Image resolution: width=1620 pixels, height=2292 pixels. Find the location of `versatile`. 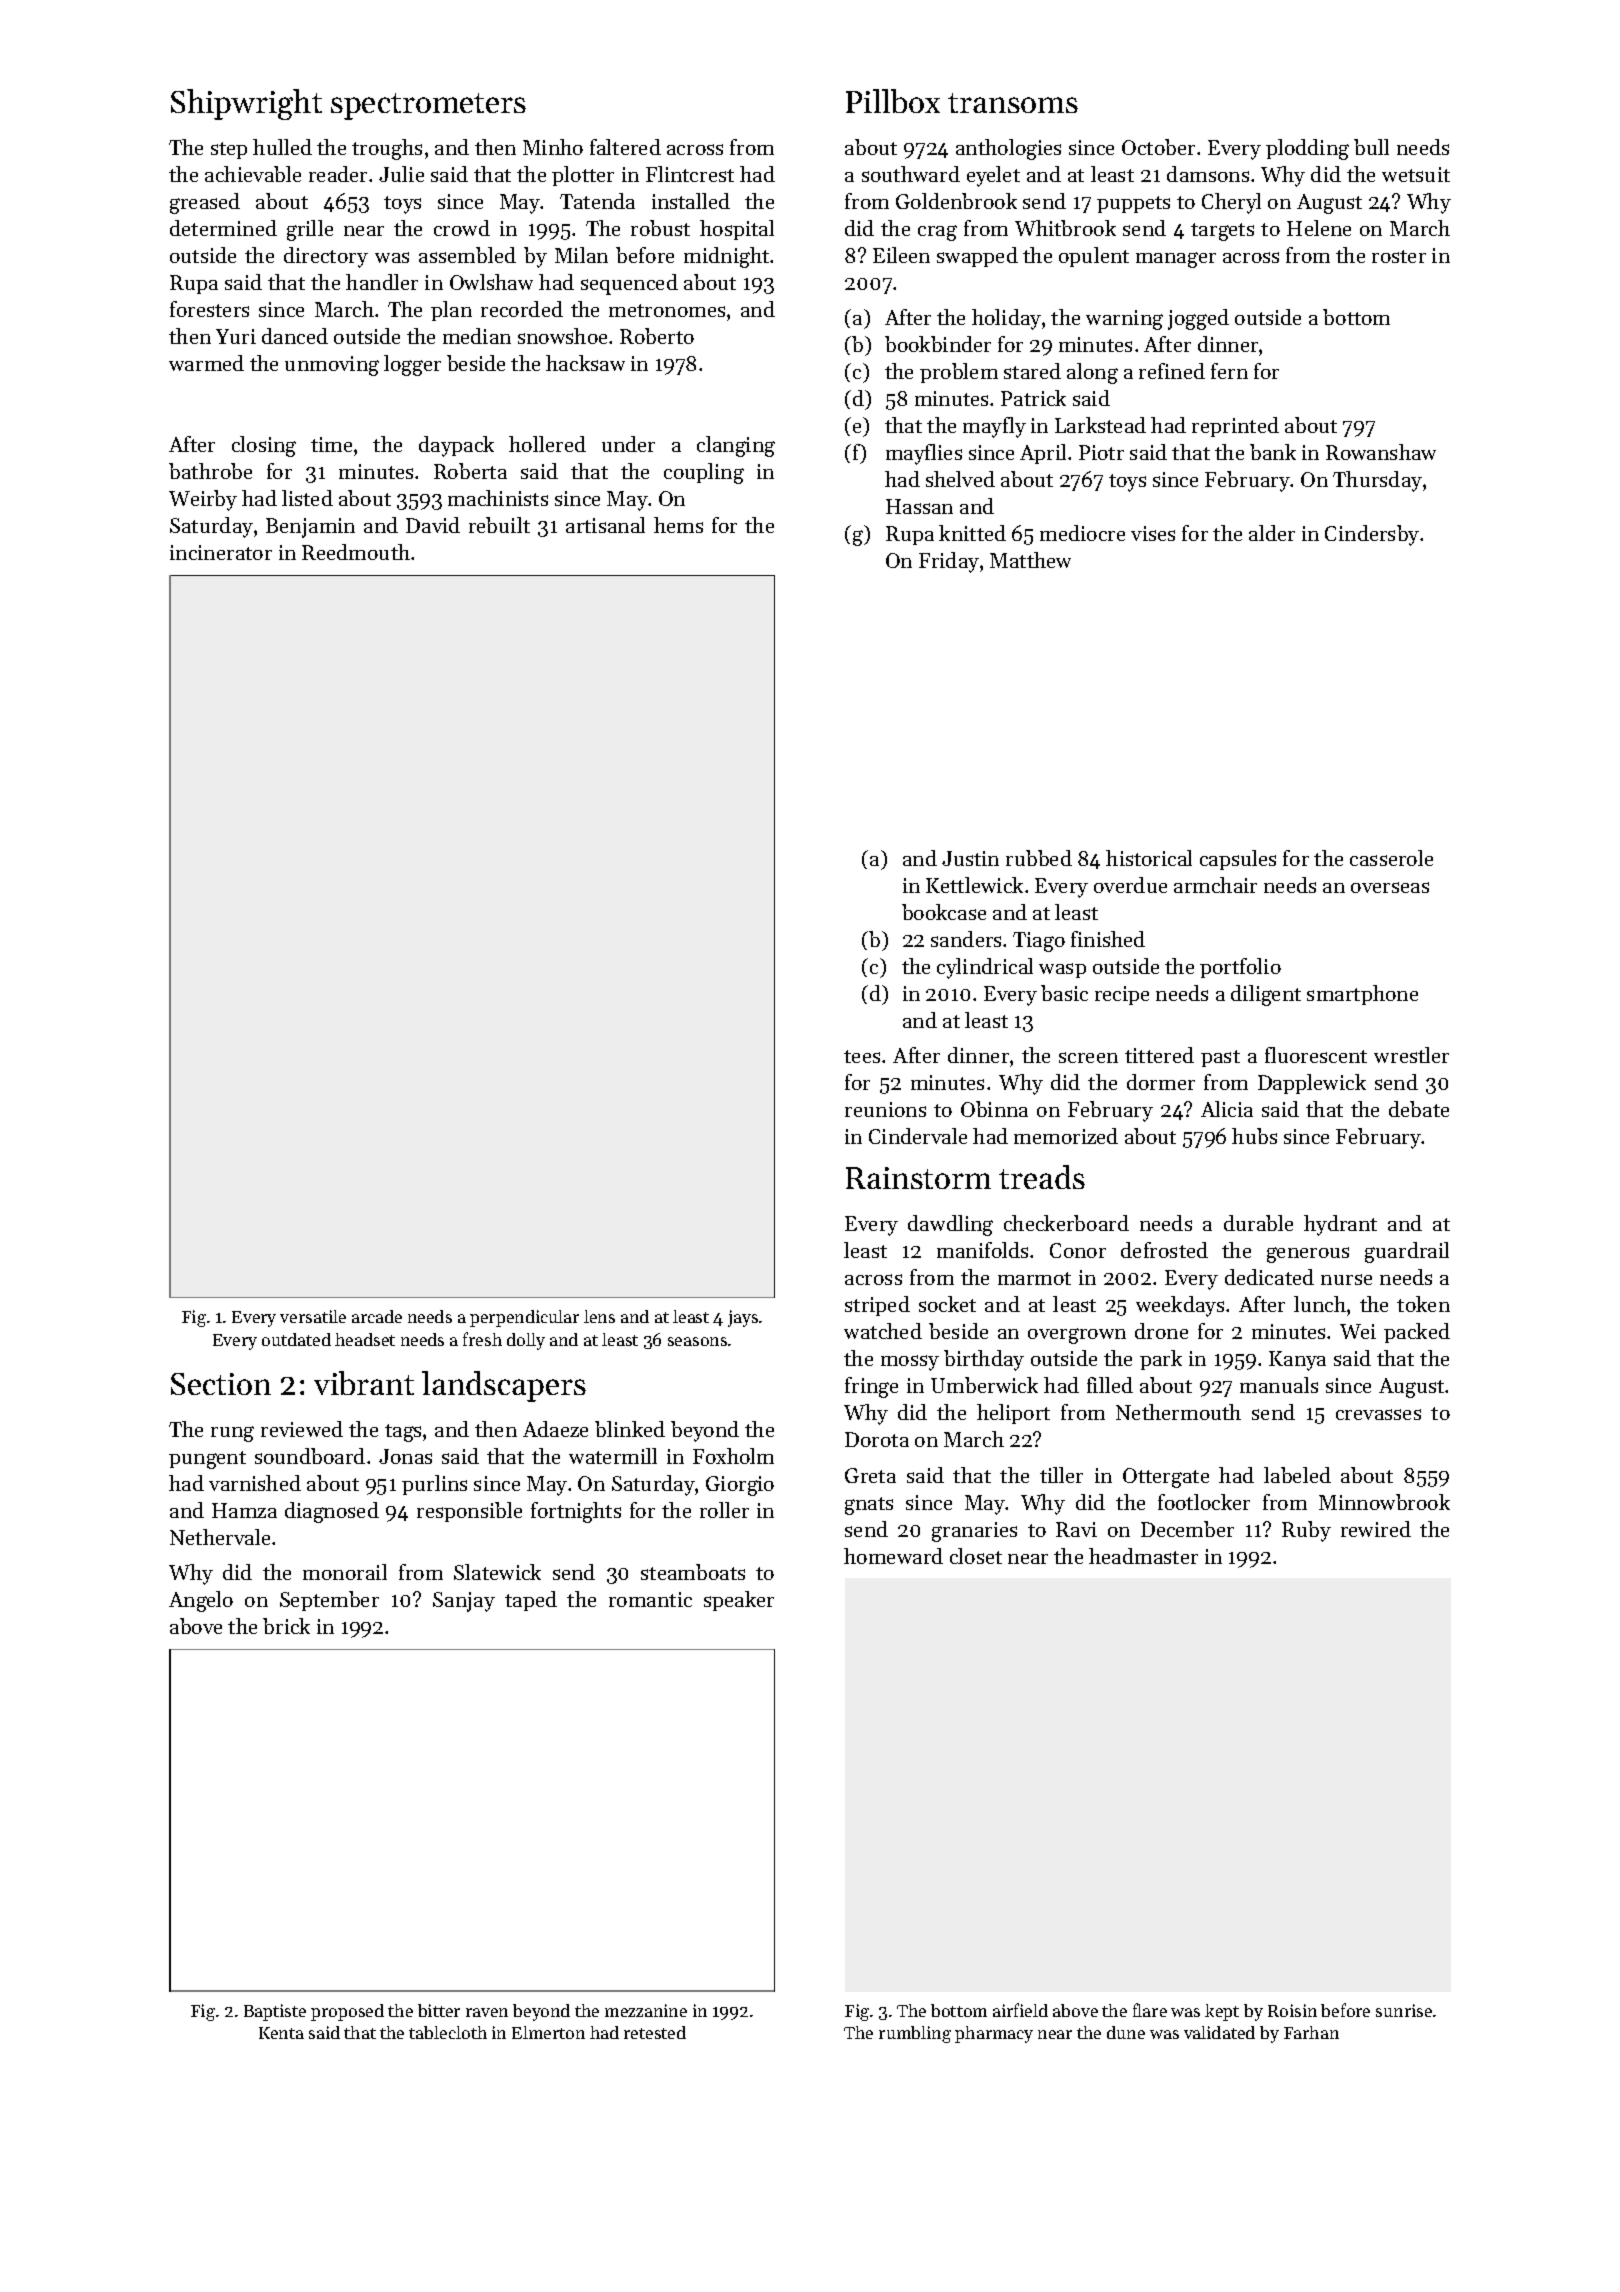

versatile is located at coordinates (313, 1316).
